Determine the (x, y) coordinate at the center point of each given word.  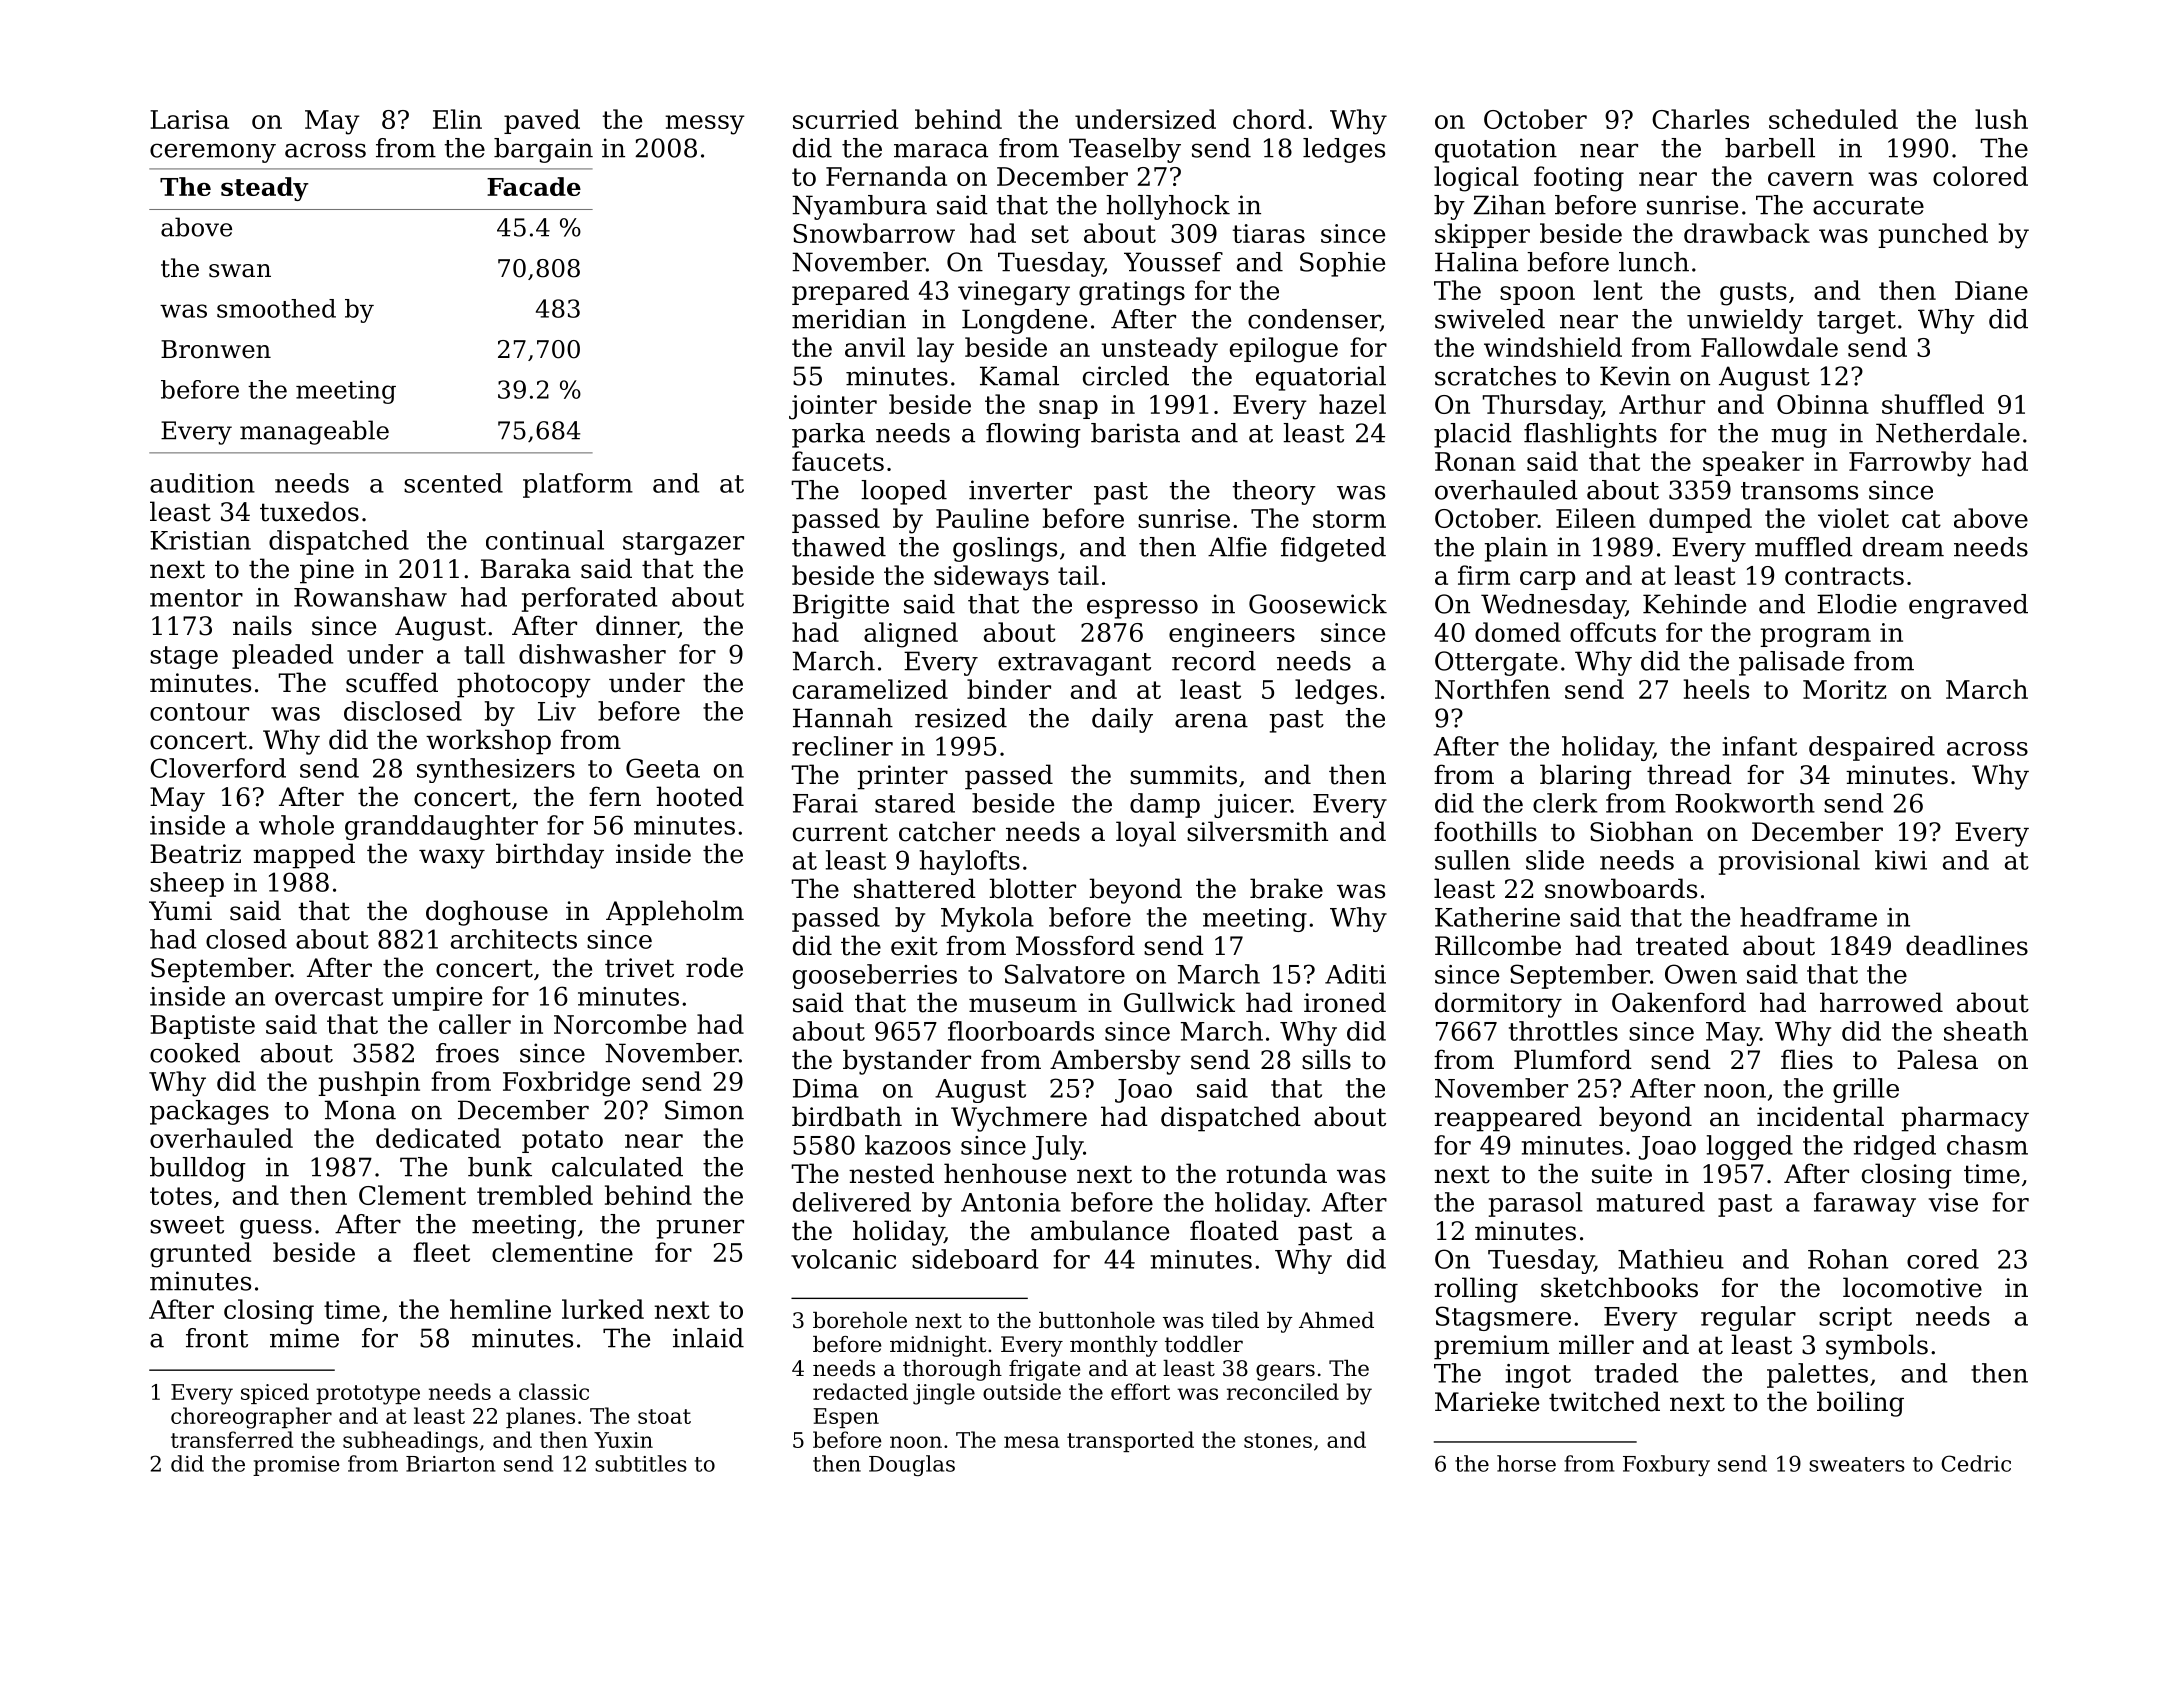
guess (276, 1229)
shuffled (1933, 404)
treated (1682, 945)
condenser (1314, 320)
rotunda (1276, 1173)
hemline (500, 1309)
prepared (850, 292)
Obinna (1823, 404)
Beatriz (195, 854)
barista (1135, 433)
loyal (1146, 834)
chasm (1987, 1145)
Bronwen (216, 349)
